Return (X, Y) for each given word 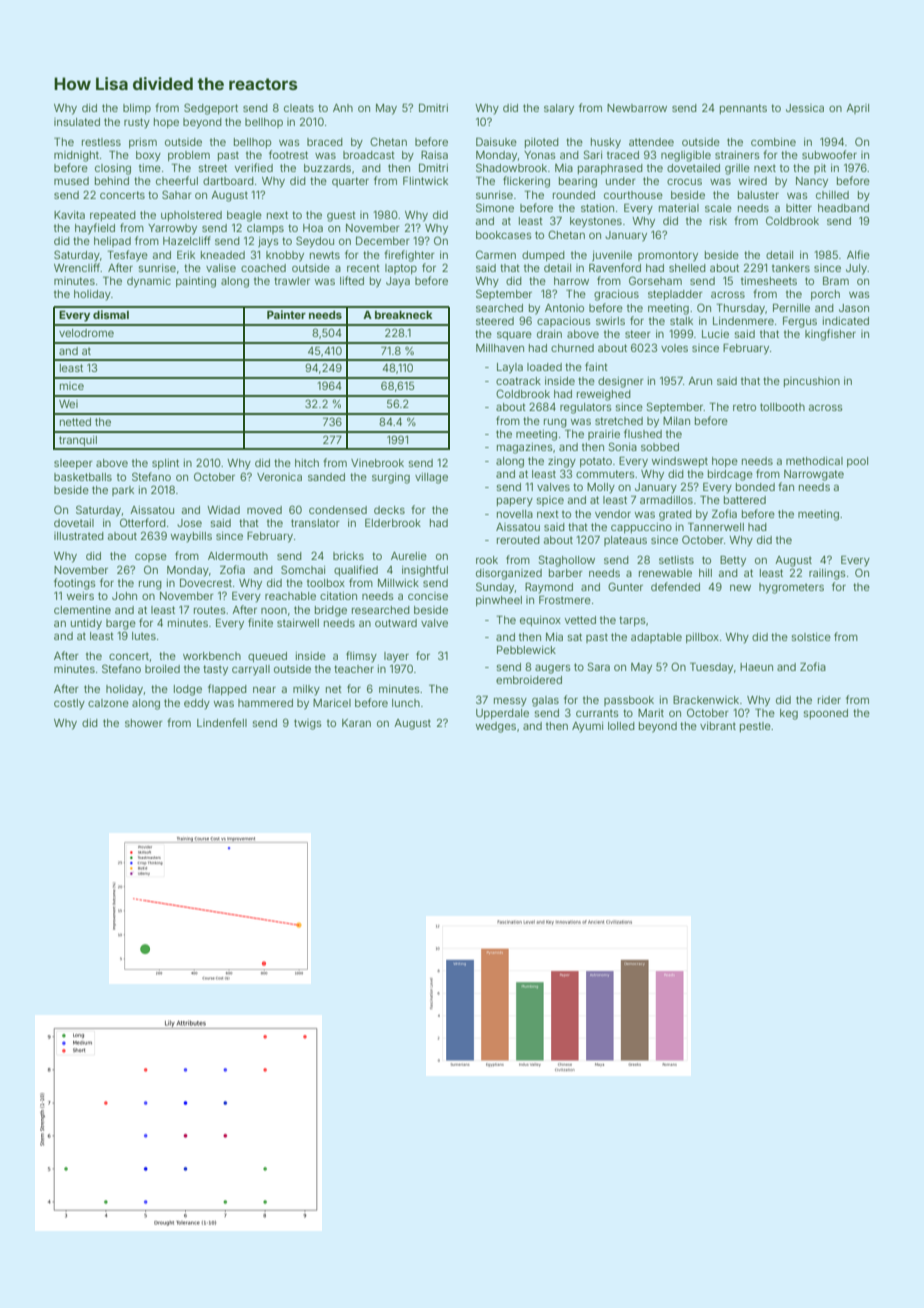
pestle (755, 727)
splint (165, 464)
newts (325, 255)
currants (597, 713)
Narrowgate (814, 475)
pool (857, 462)
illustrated (79, 536)
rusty (137, 123)
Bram (836, 281)
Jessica (805, 108)
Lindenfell (222, 722)
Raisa (434, 155)
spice (550, 501)
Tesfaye (128, 256)
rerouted (518, 540)
